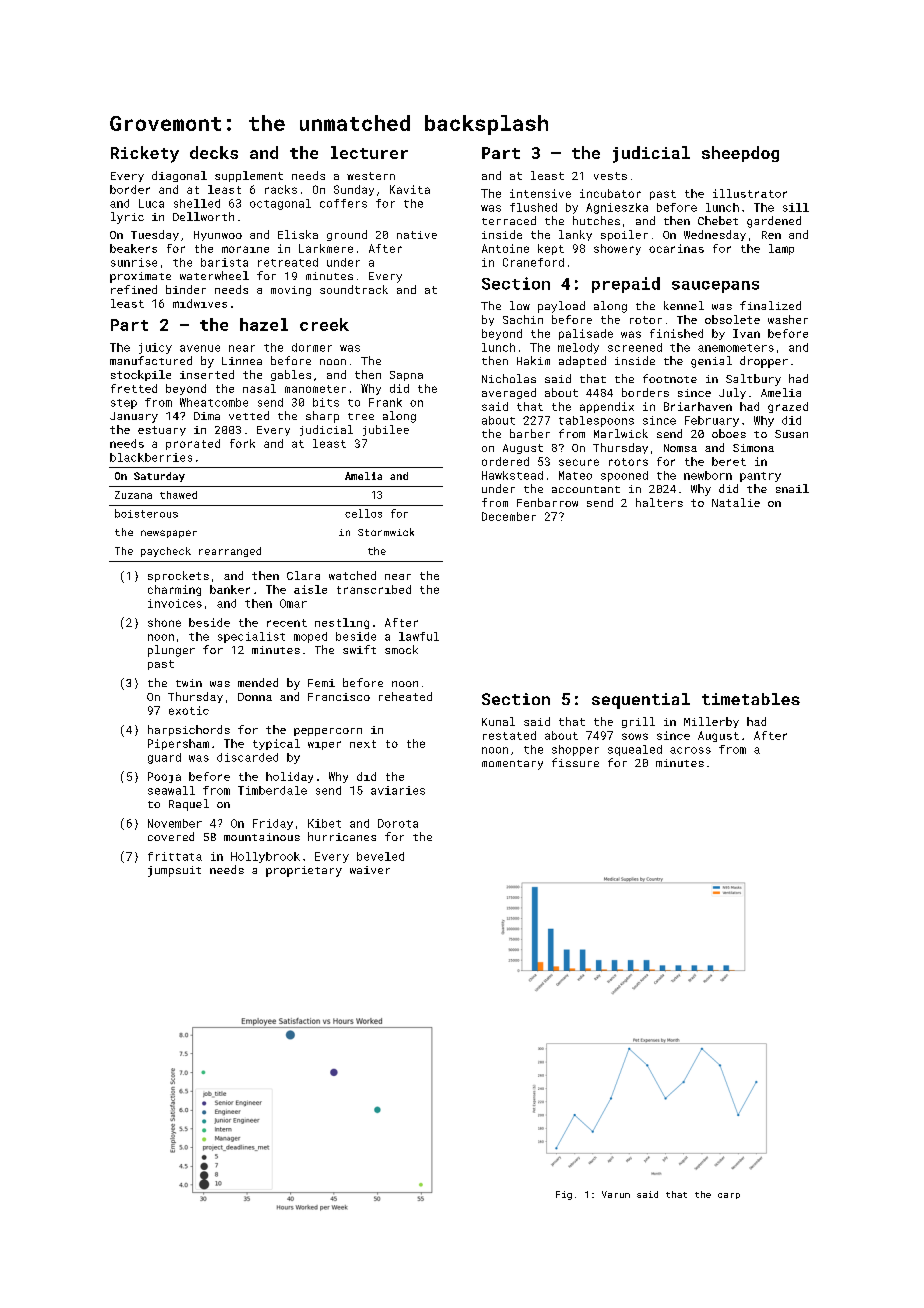  I want to click on carp, so click(729, 1196).
